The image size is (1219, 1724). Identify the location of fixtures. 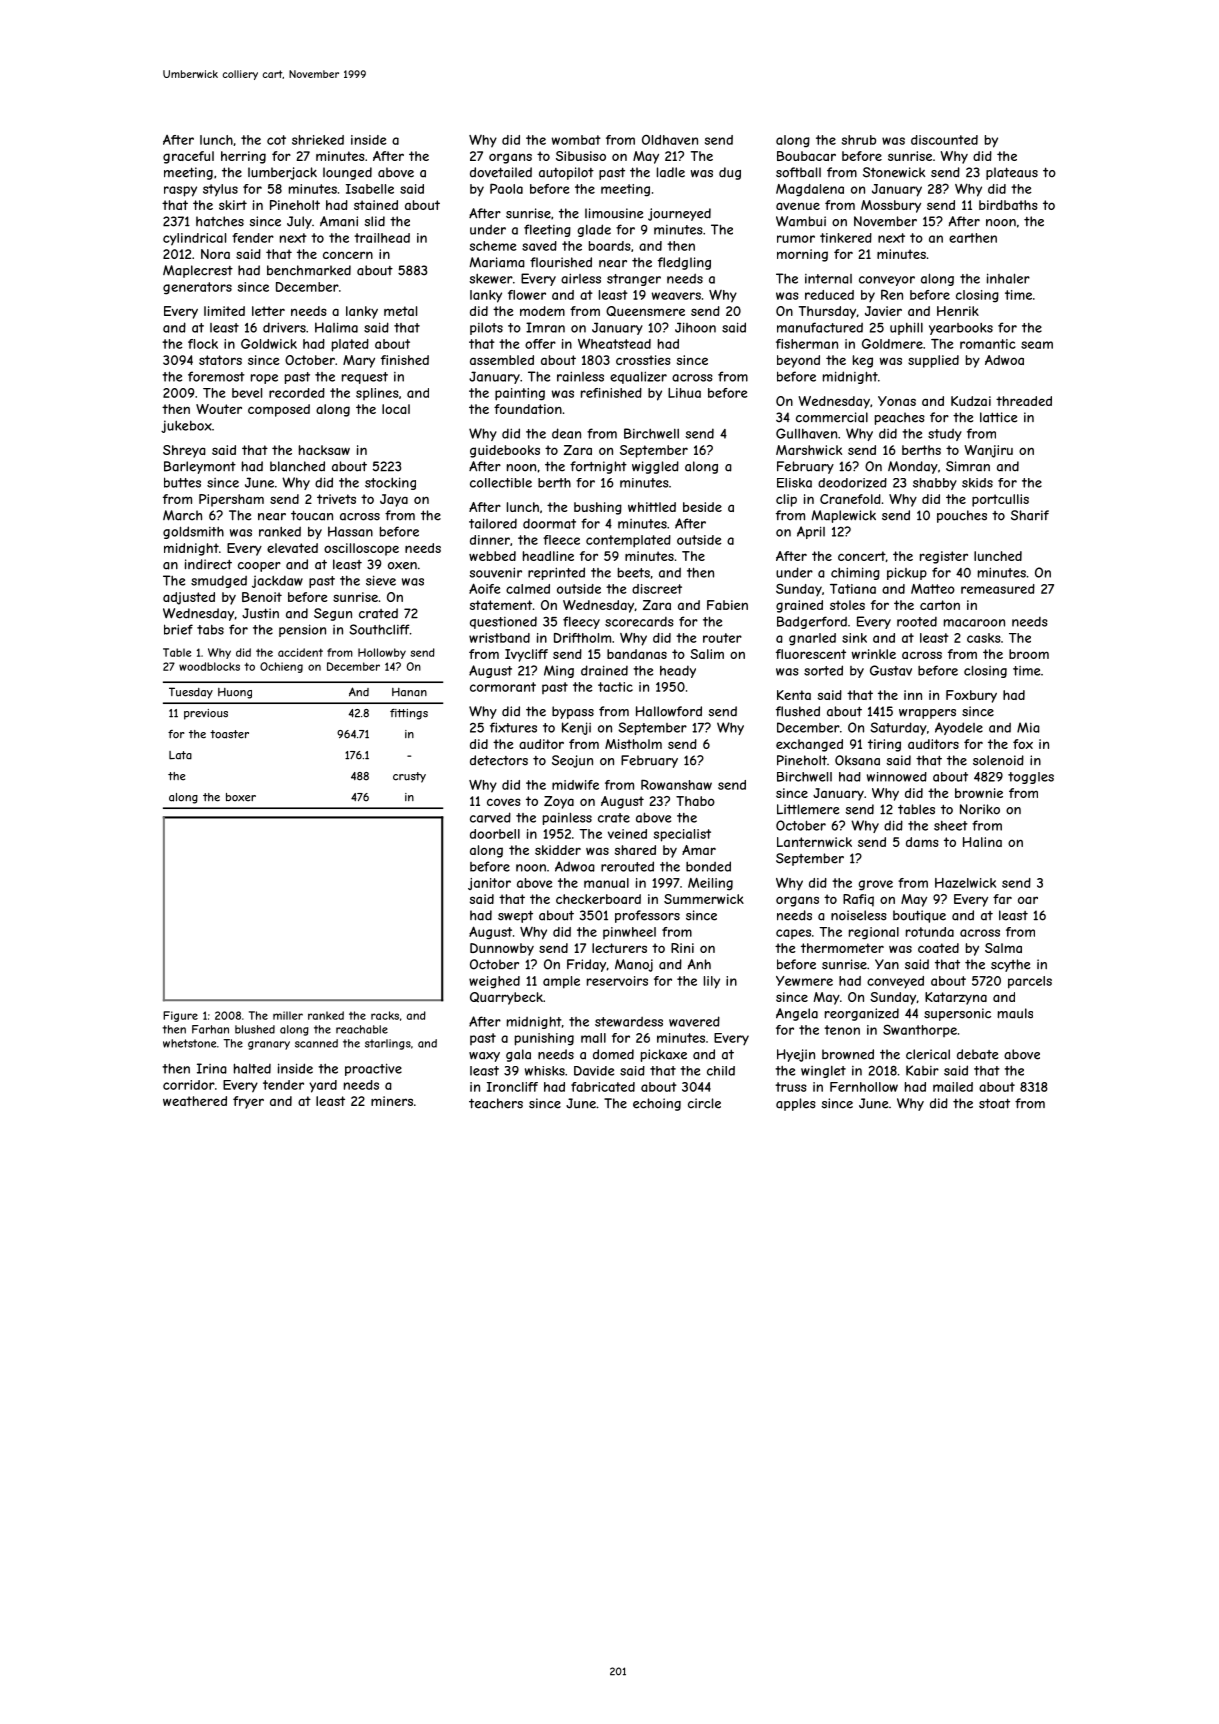
(513, 727).
